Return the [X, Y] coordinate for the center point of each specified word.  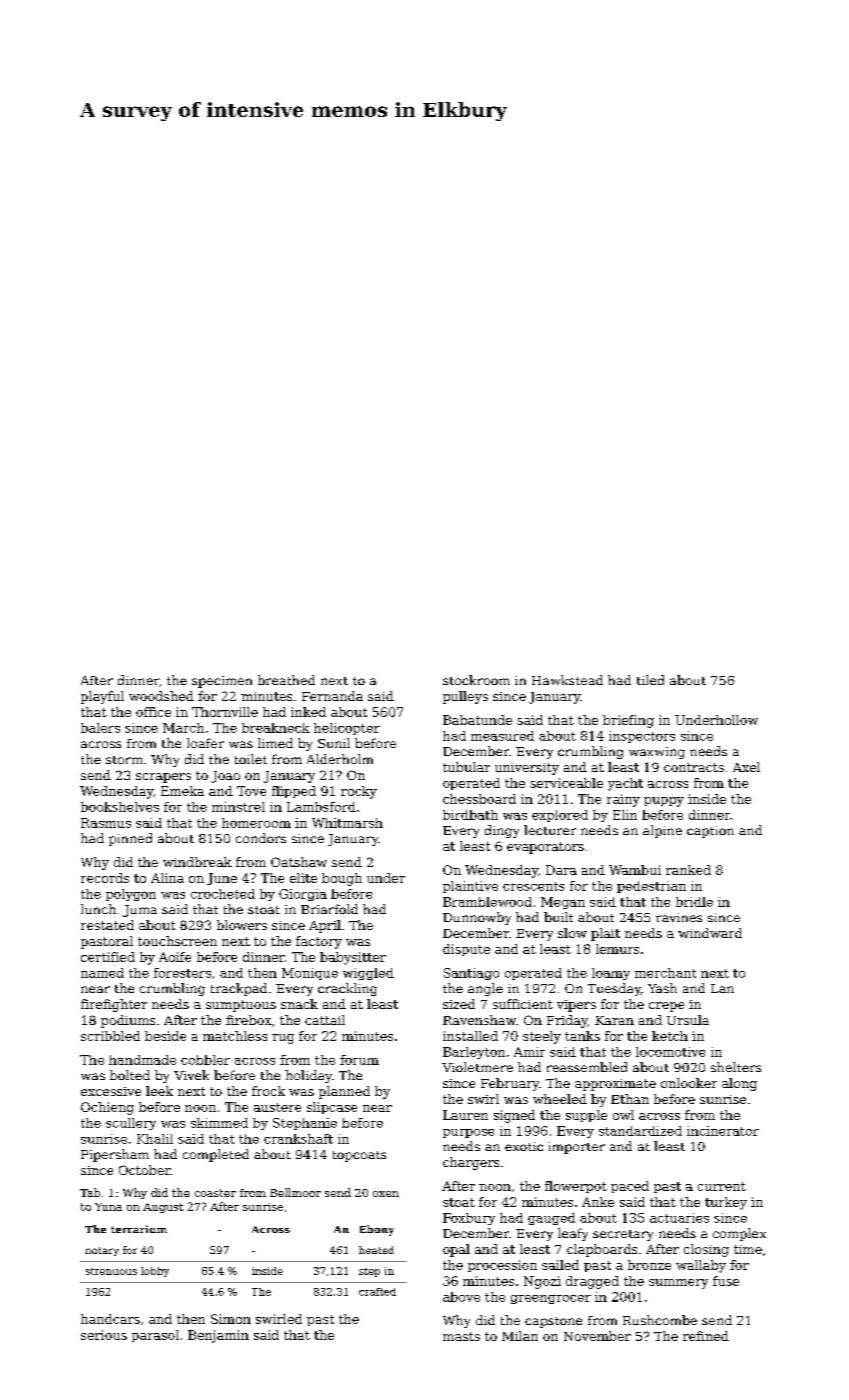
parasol [155, 1336]
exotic [524, 1146]
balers [100, 728]
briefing [628, 721]
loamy [611, 974]
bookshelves [120, 807]
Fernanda [332, 696]
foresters [182, 973]
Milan [520, 1336]
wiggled [368, 974]
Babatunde [477, 720]
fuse [726, 1281]
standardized [640, 1131]
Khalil [155, 1139]
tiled [650, 680]
